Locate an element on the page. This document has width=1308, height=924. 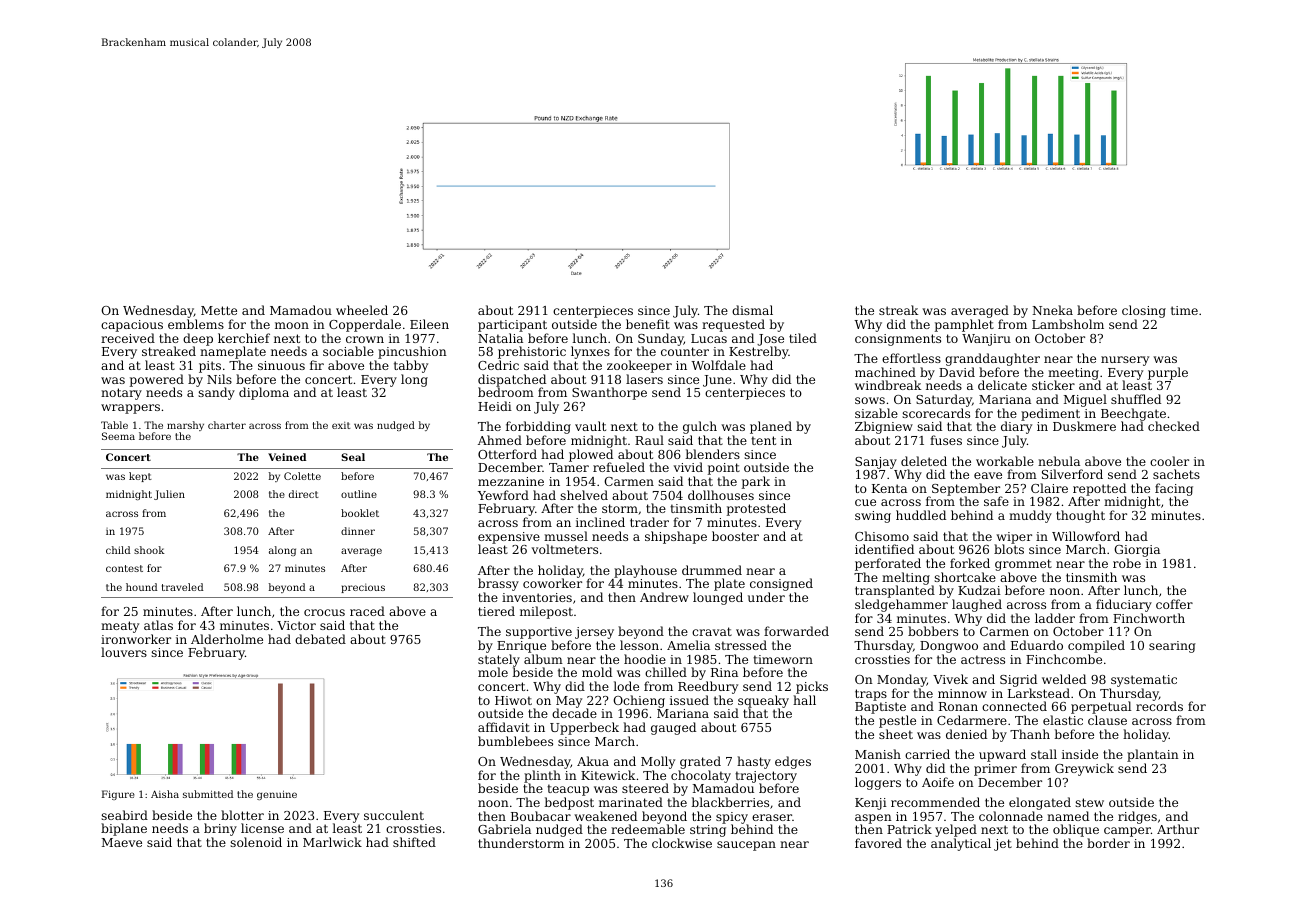
shook is located at coordinates (149, 550).
